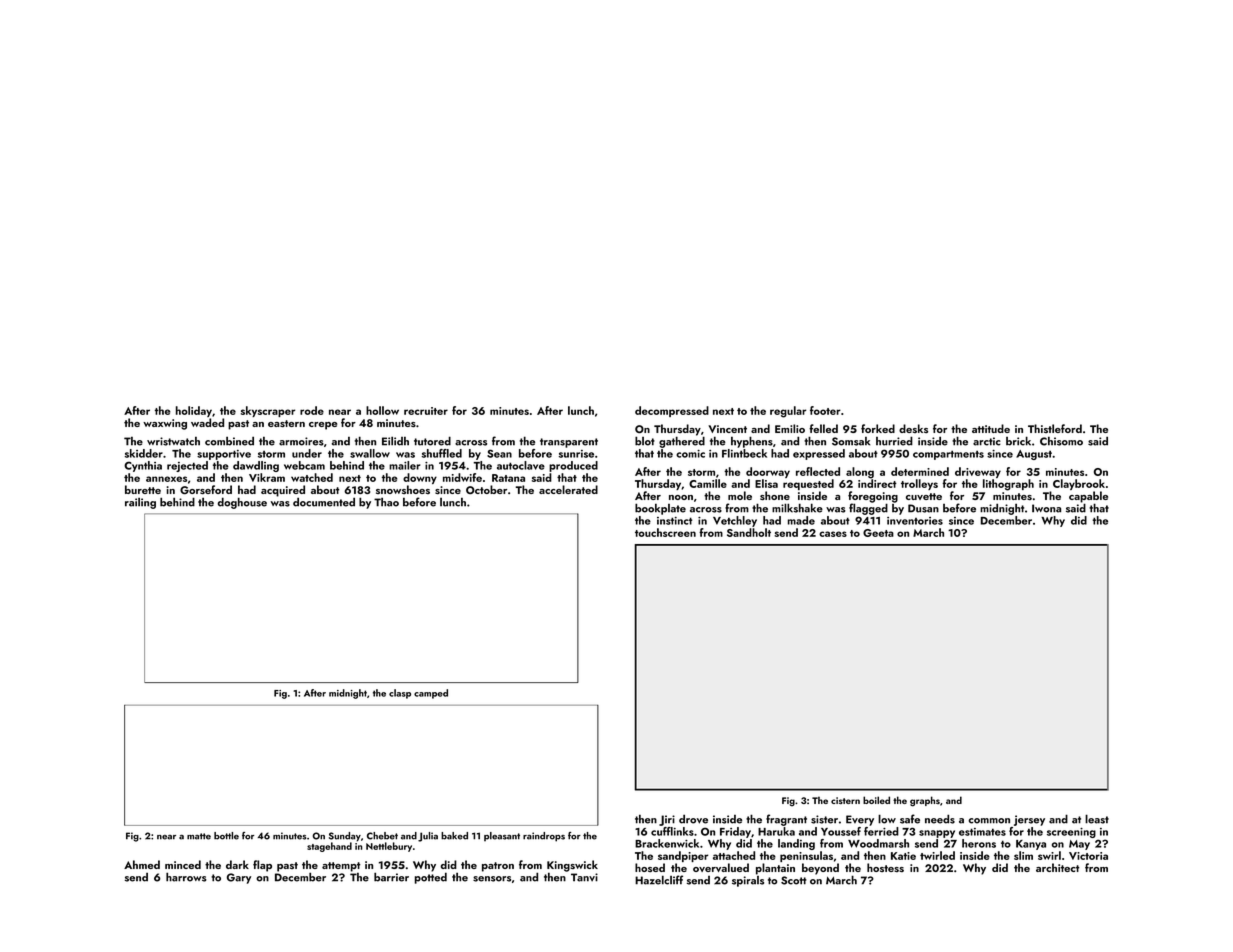  I want to click on touchscreen, so click(665, 532).
